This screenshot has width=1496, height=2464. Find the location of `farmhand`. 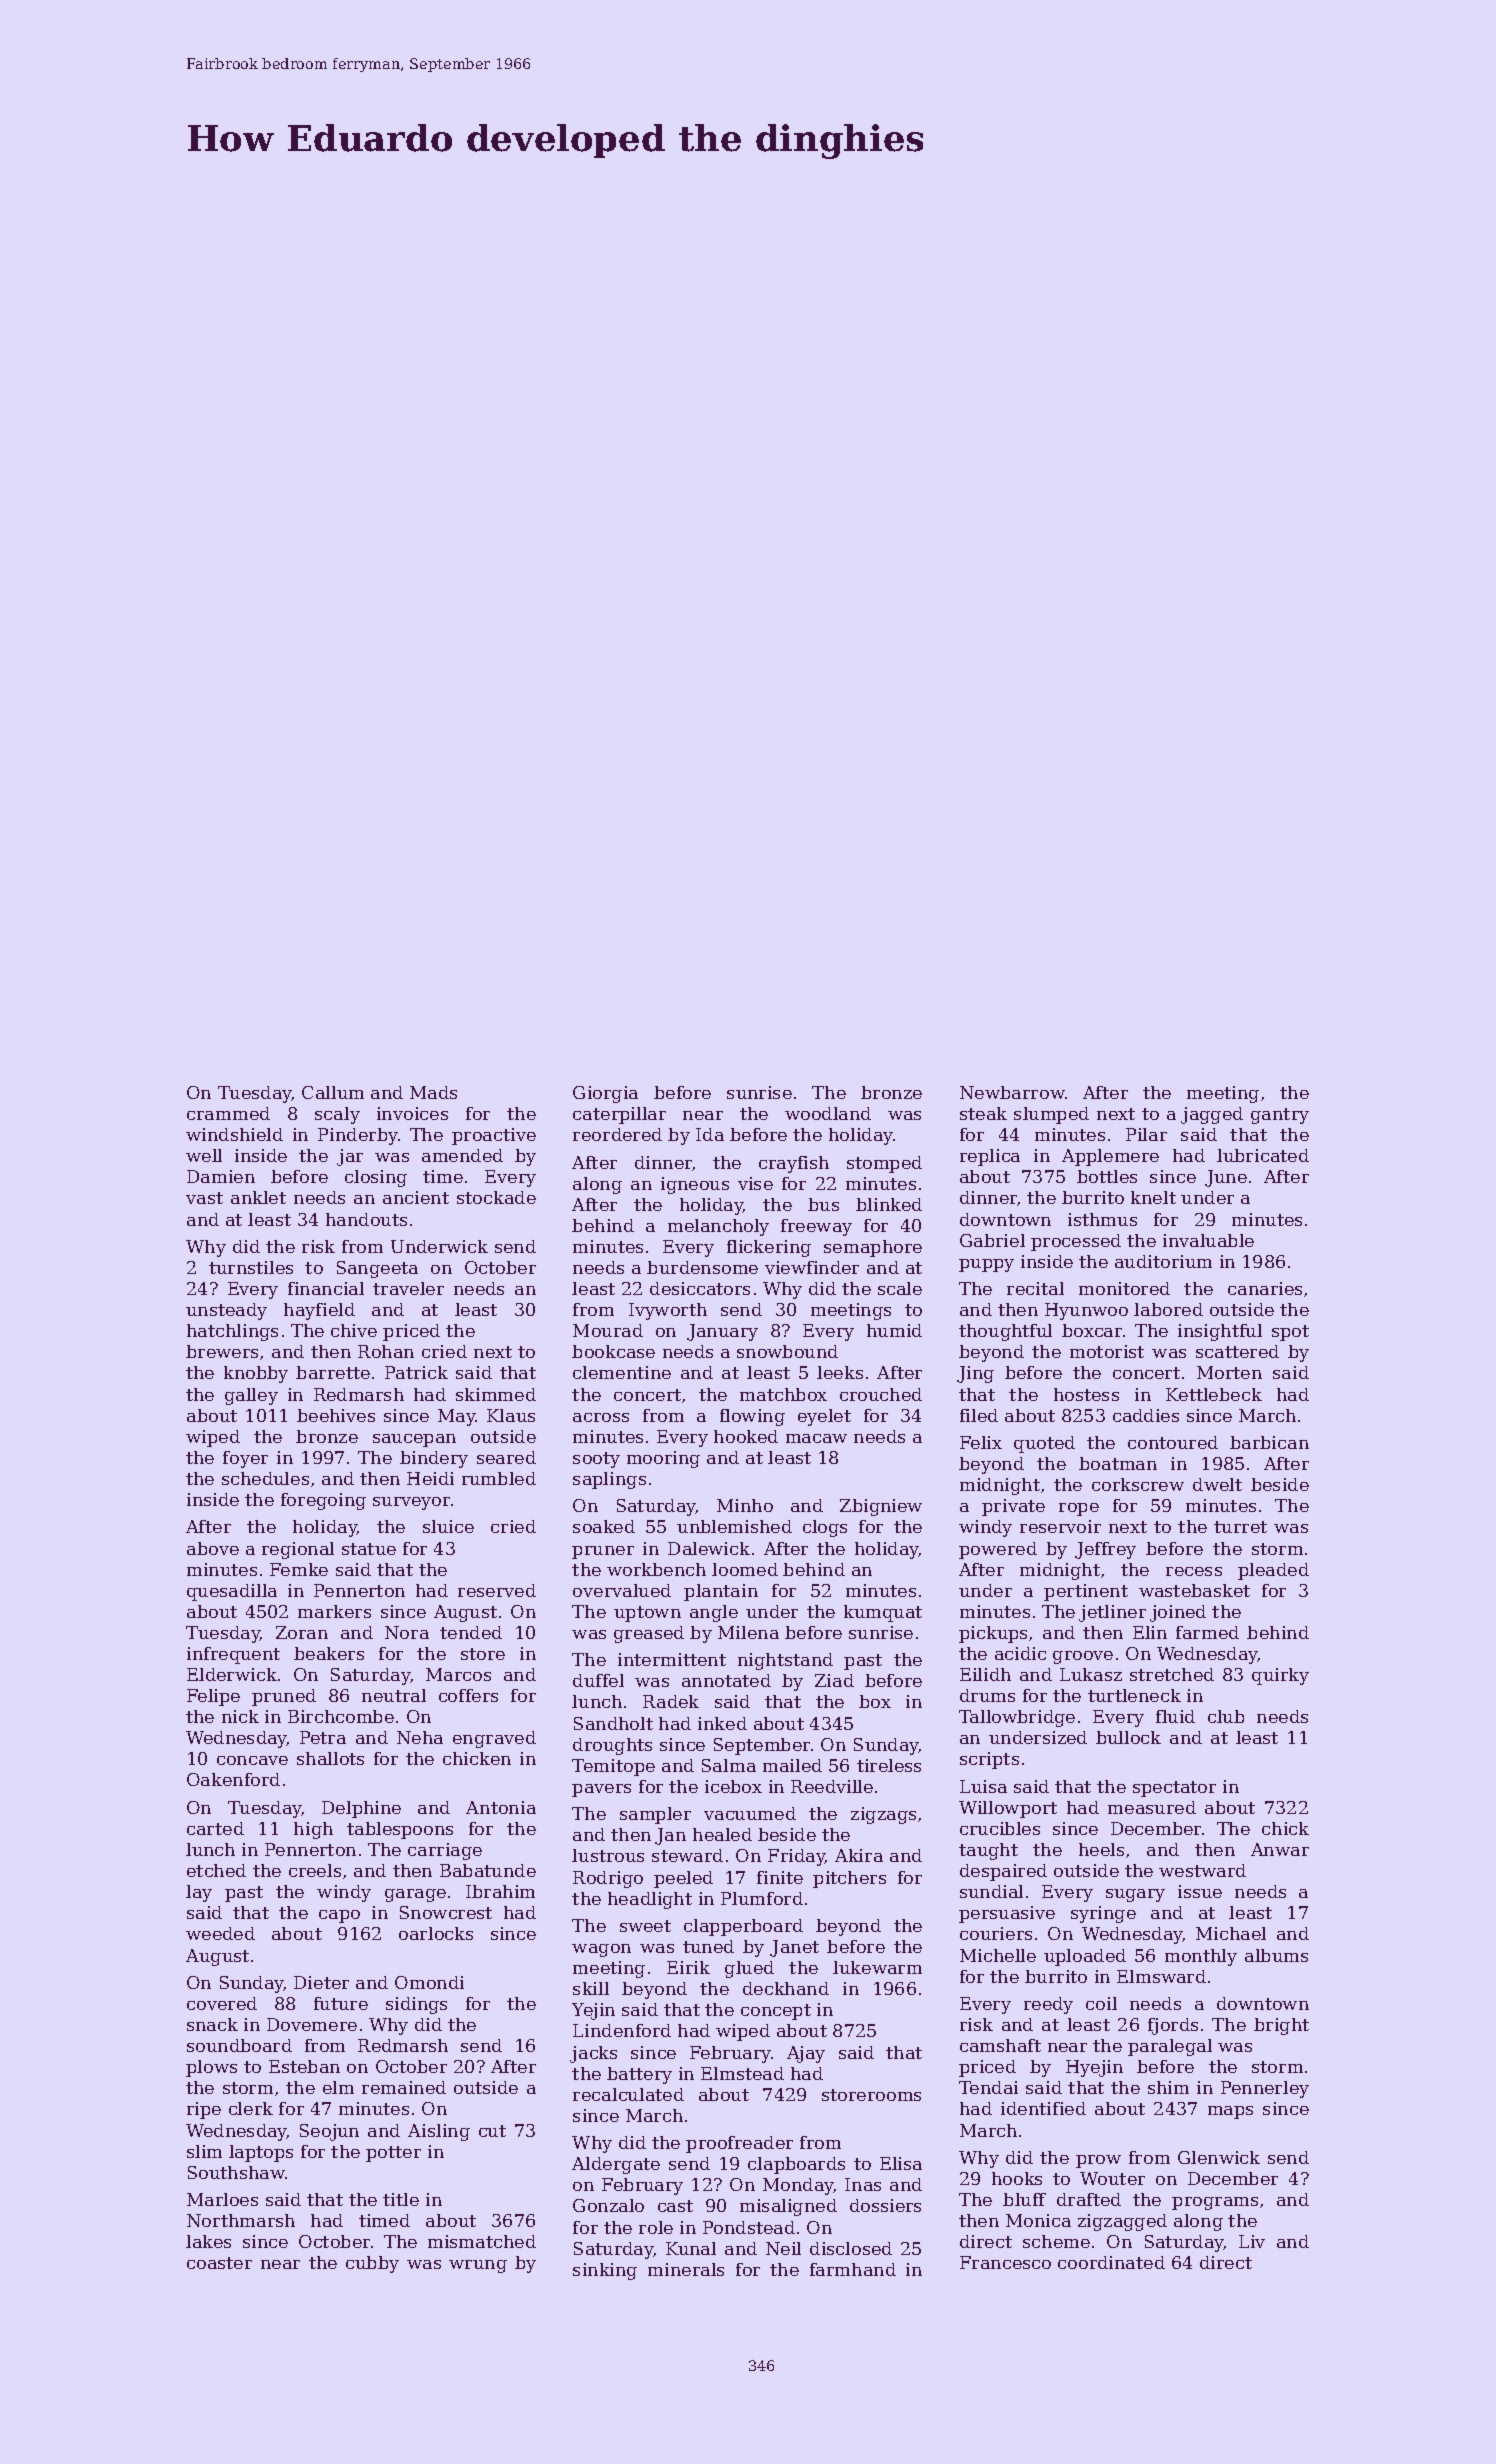

farmhand is located at coordinates (853, 2269).
